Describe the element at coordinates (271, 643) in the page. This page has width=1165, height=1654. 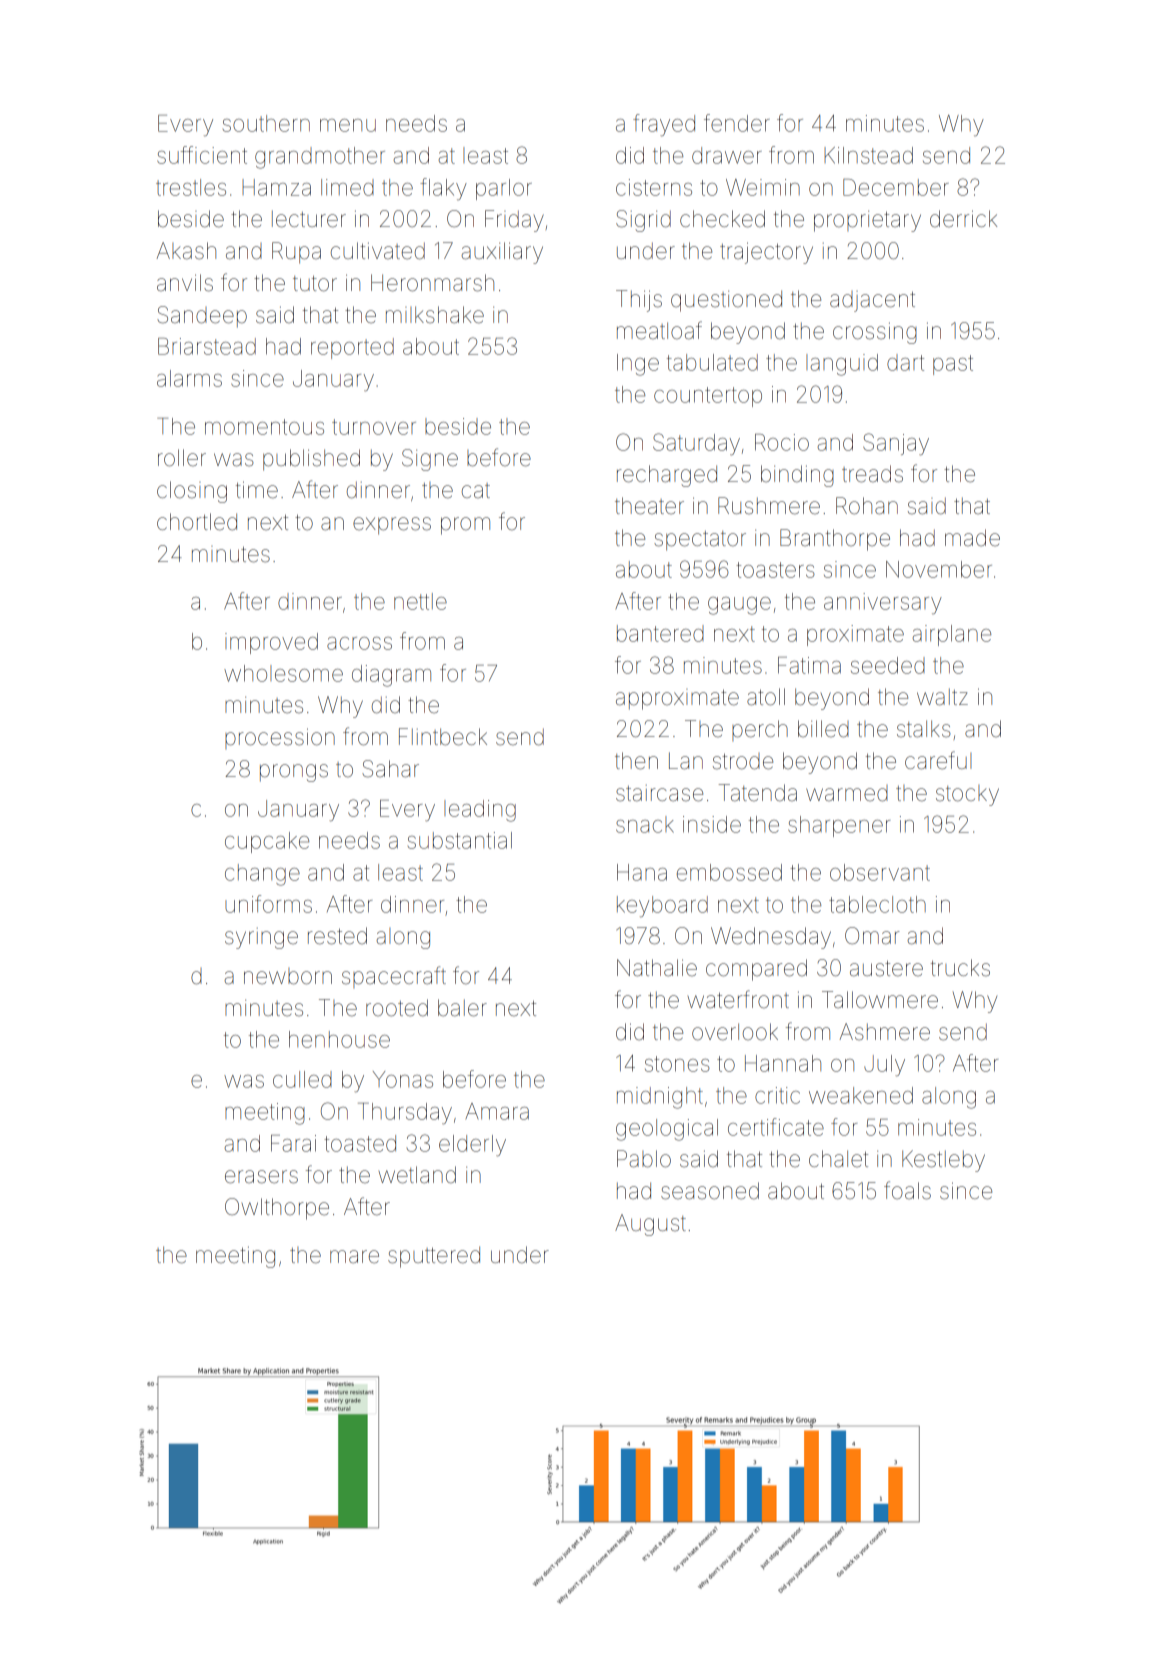
I see `improved` at that location.
